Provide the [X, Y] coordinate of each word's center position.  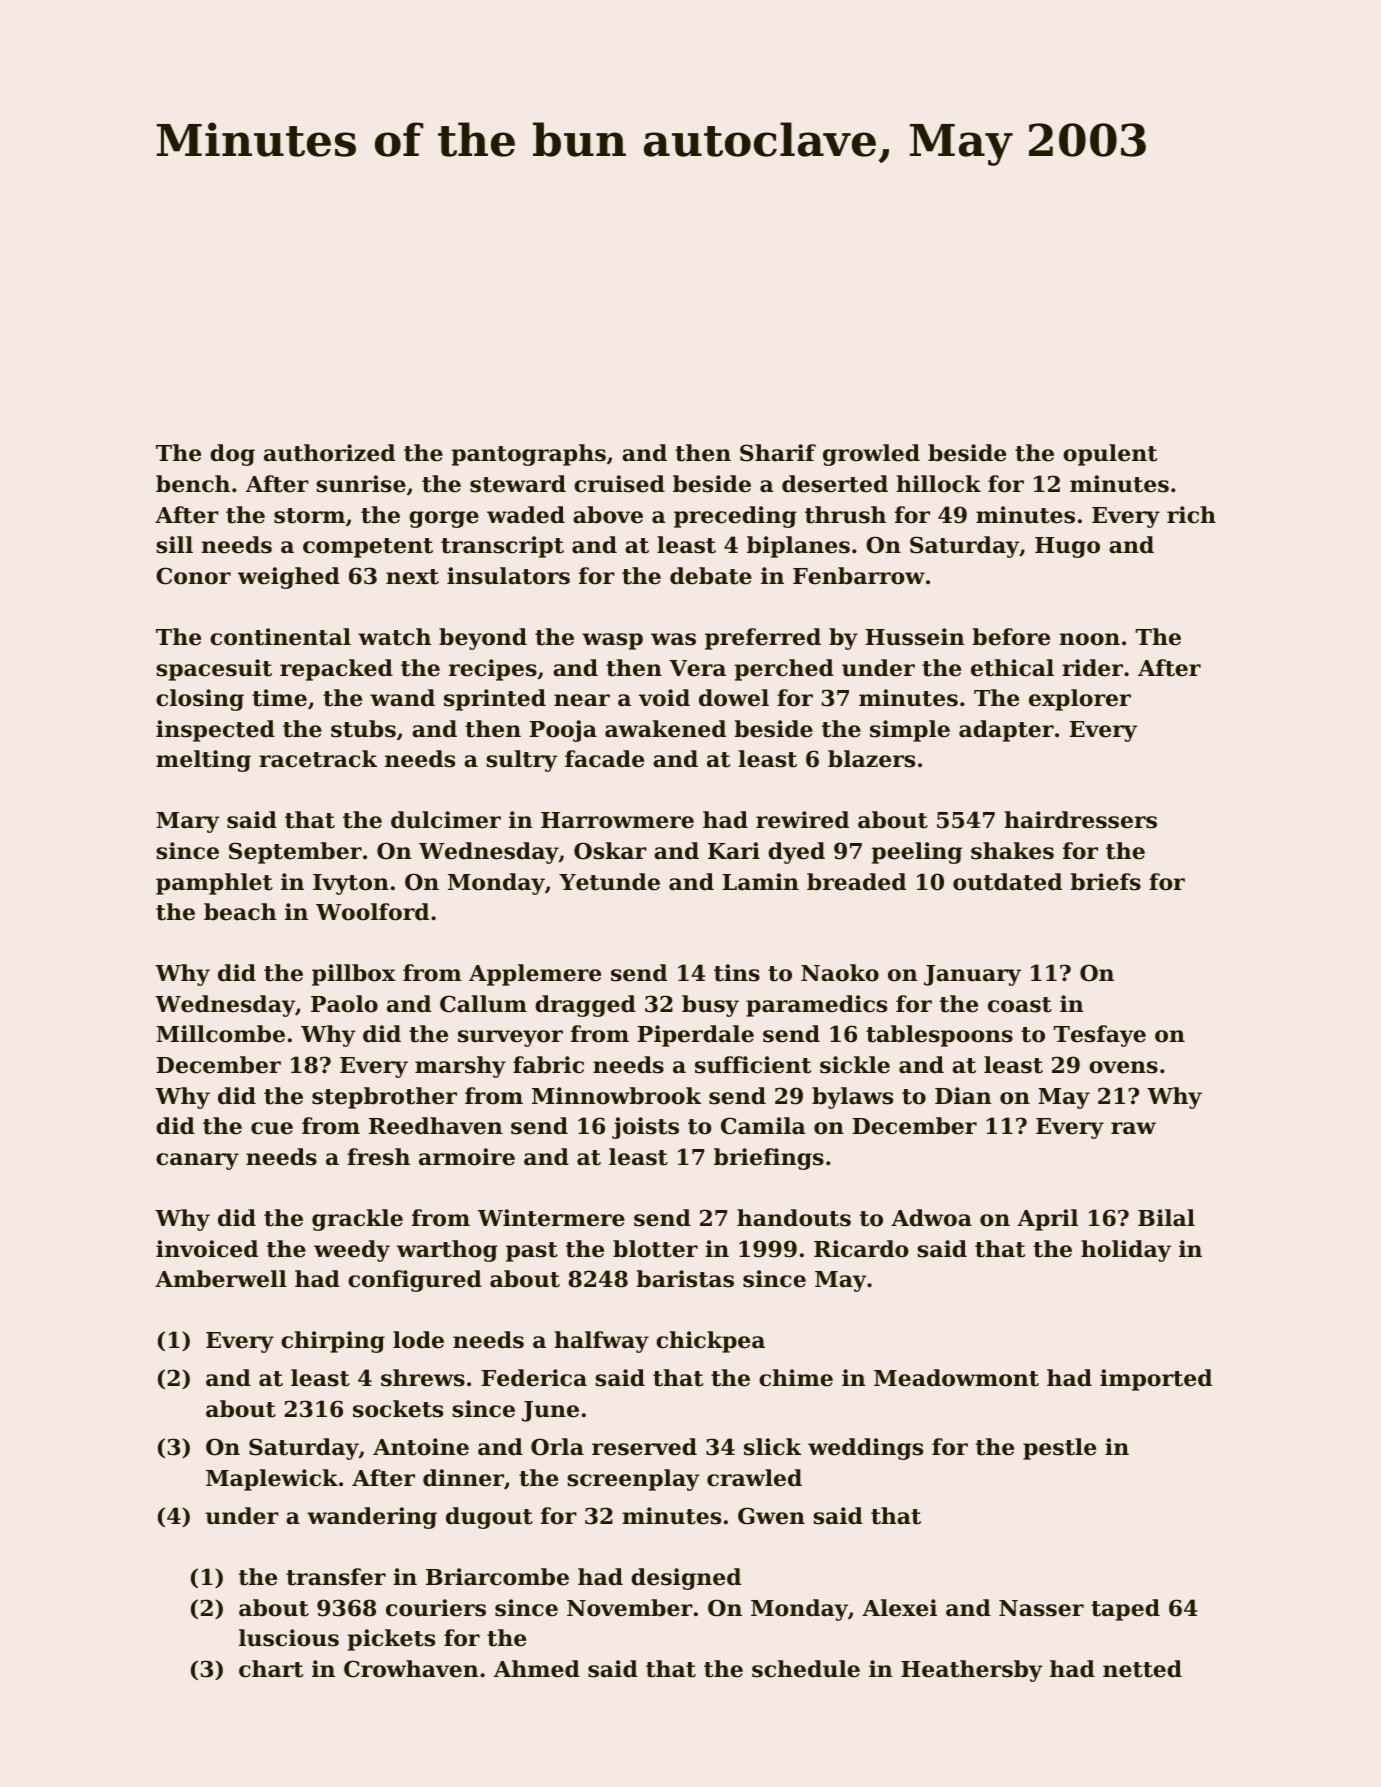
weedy [352, 1251]
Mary [188, 822]
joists [645, 1128]
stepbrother [384, 1098]
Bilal [1166, 1218]
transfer [336, 1577]
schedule [806, 1669]
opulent [1110, 455]
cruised [619, 484]
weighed [289, 578]
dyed [796, 853]
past [532, 1252]
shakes [1012, 851]
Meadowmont [956, 1378]
